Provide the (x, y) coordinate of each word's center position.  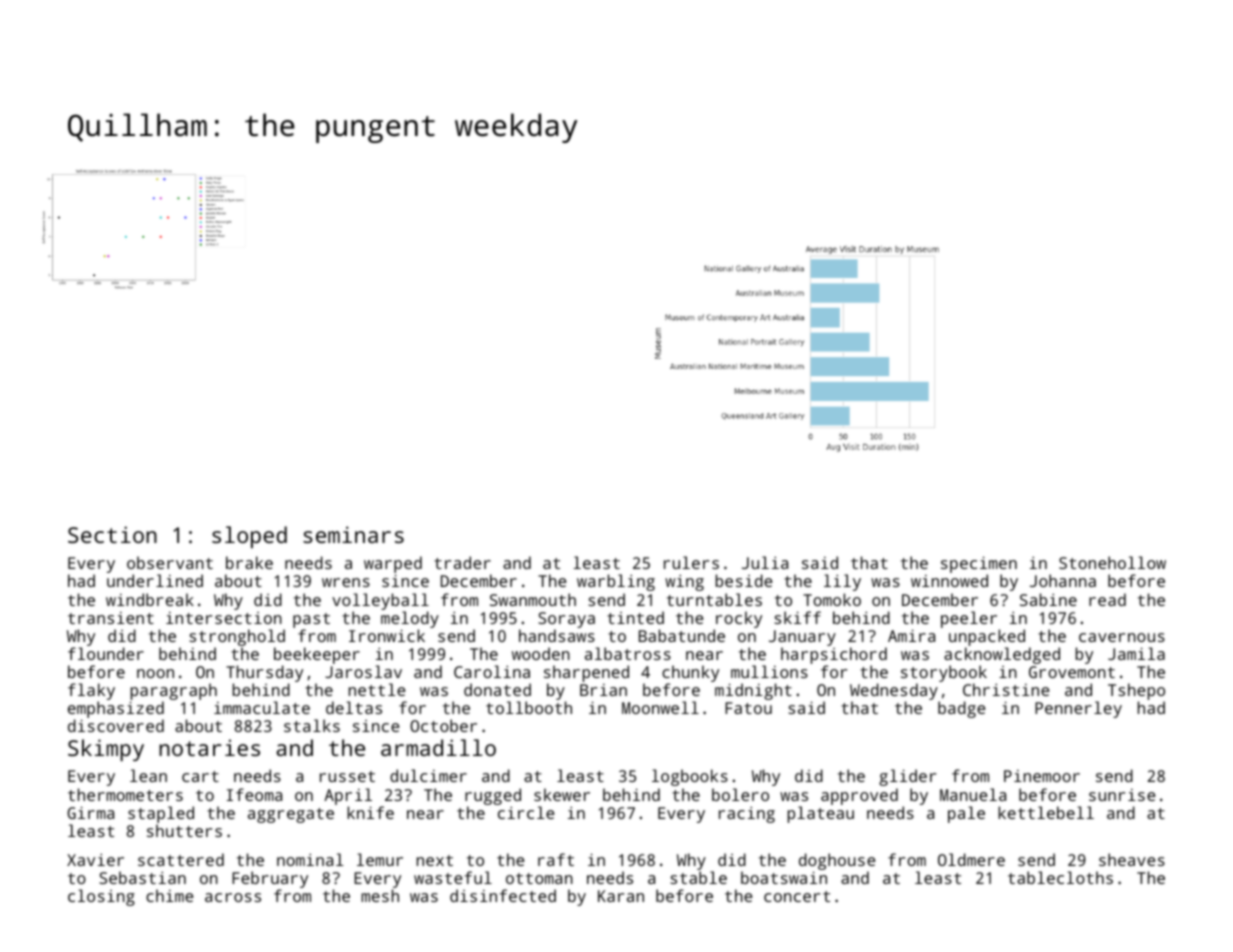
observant (170, 562)
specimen (979, 565)
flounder (106, 653)
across (233, 897)
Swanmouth (533, 599)
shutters (184, 830)
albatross (628, 653)
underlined (155, 581)
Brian (603, 690)
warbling (616, 582)
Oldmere (971, 859)
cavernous (1122, 637)
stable (699, 877)
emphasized (116, 711)
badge (961, 710)
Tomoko (832, 599)
